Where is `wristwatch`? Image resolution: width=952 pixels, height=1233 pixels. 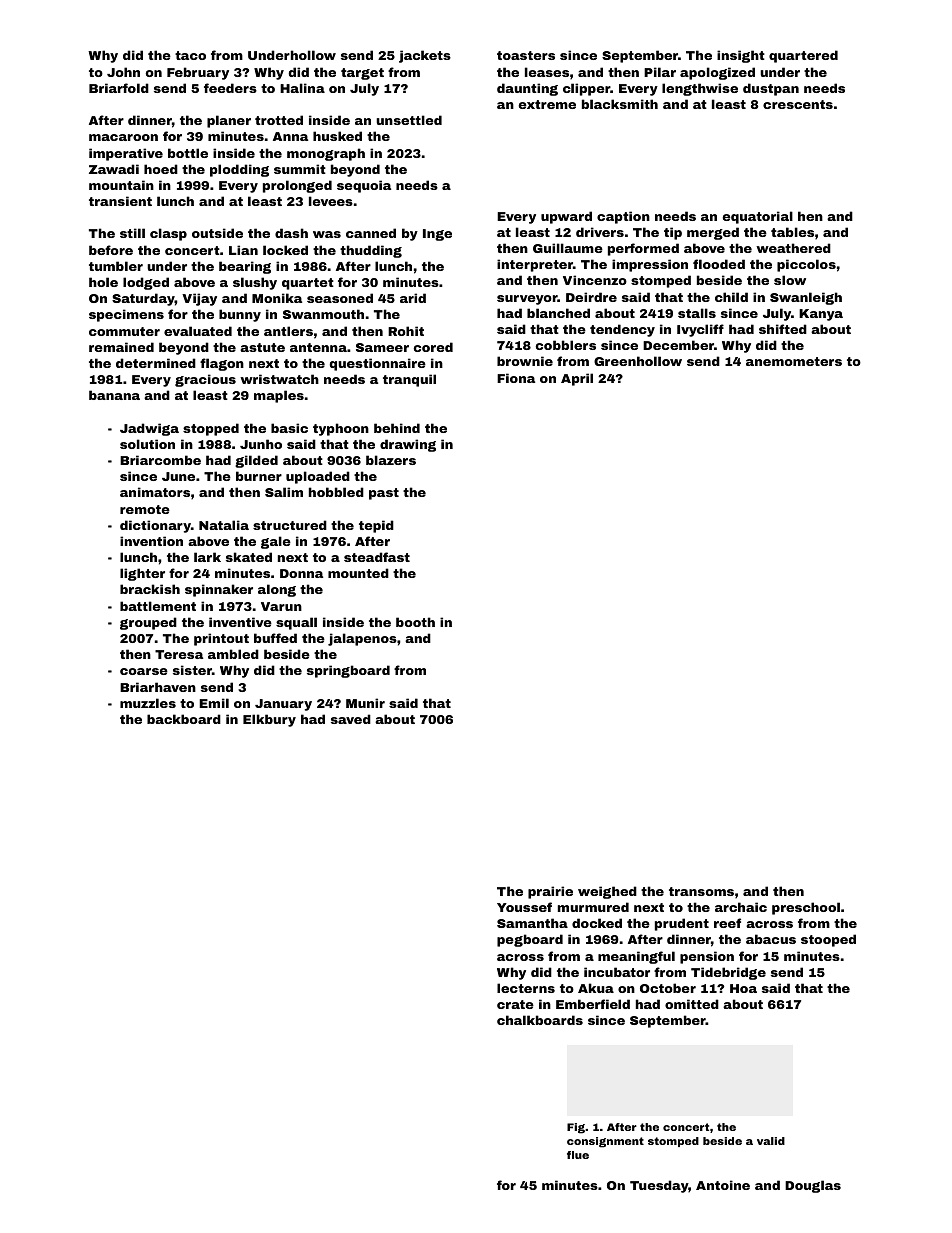 wristwatch is located at coordinates (279, 379).
